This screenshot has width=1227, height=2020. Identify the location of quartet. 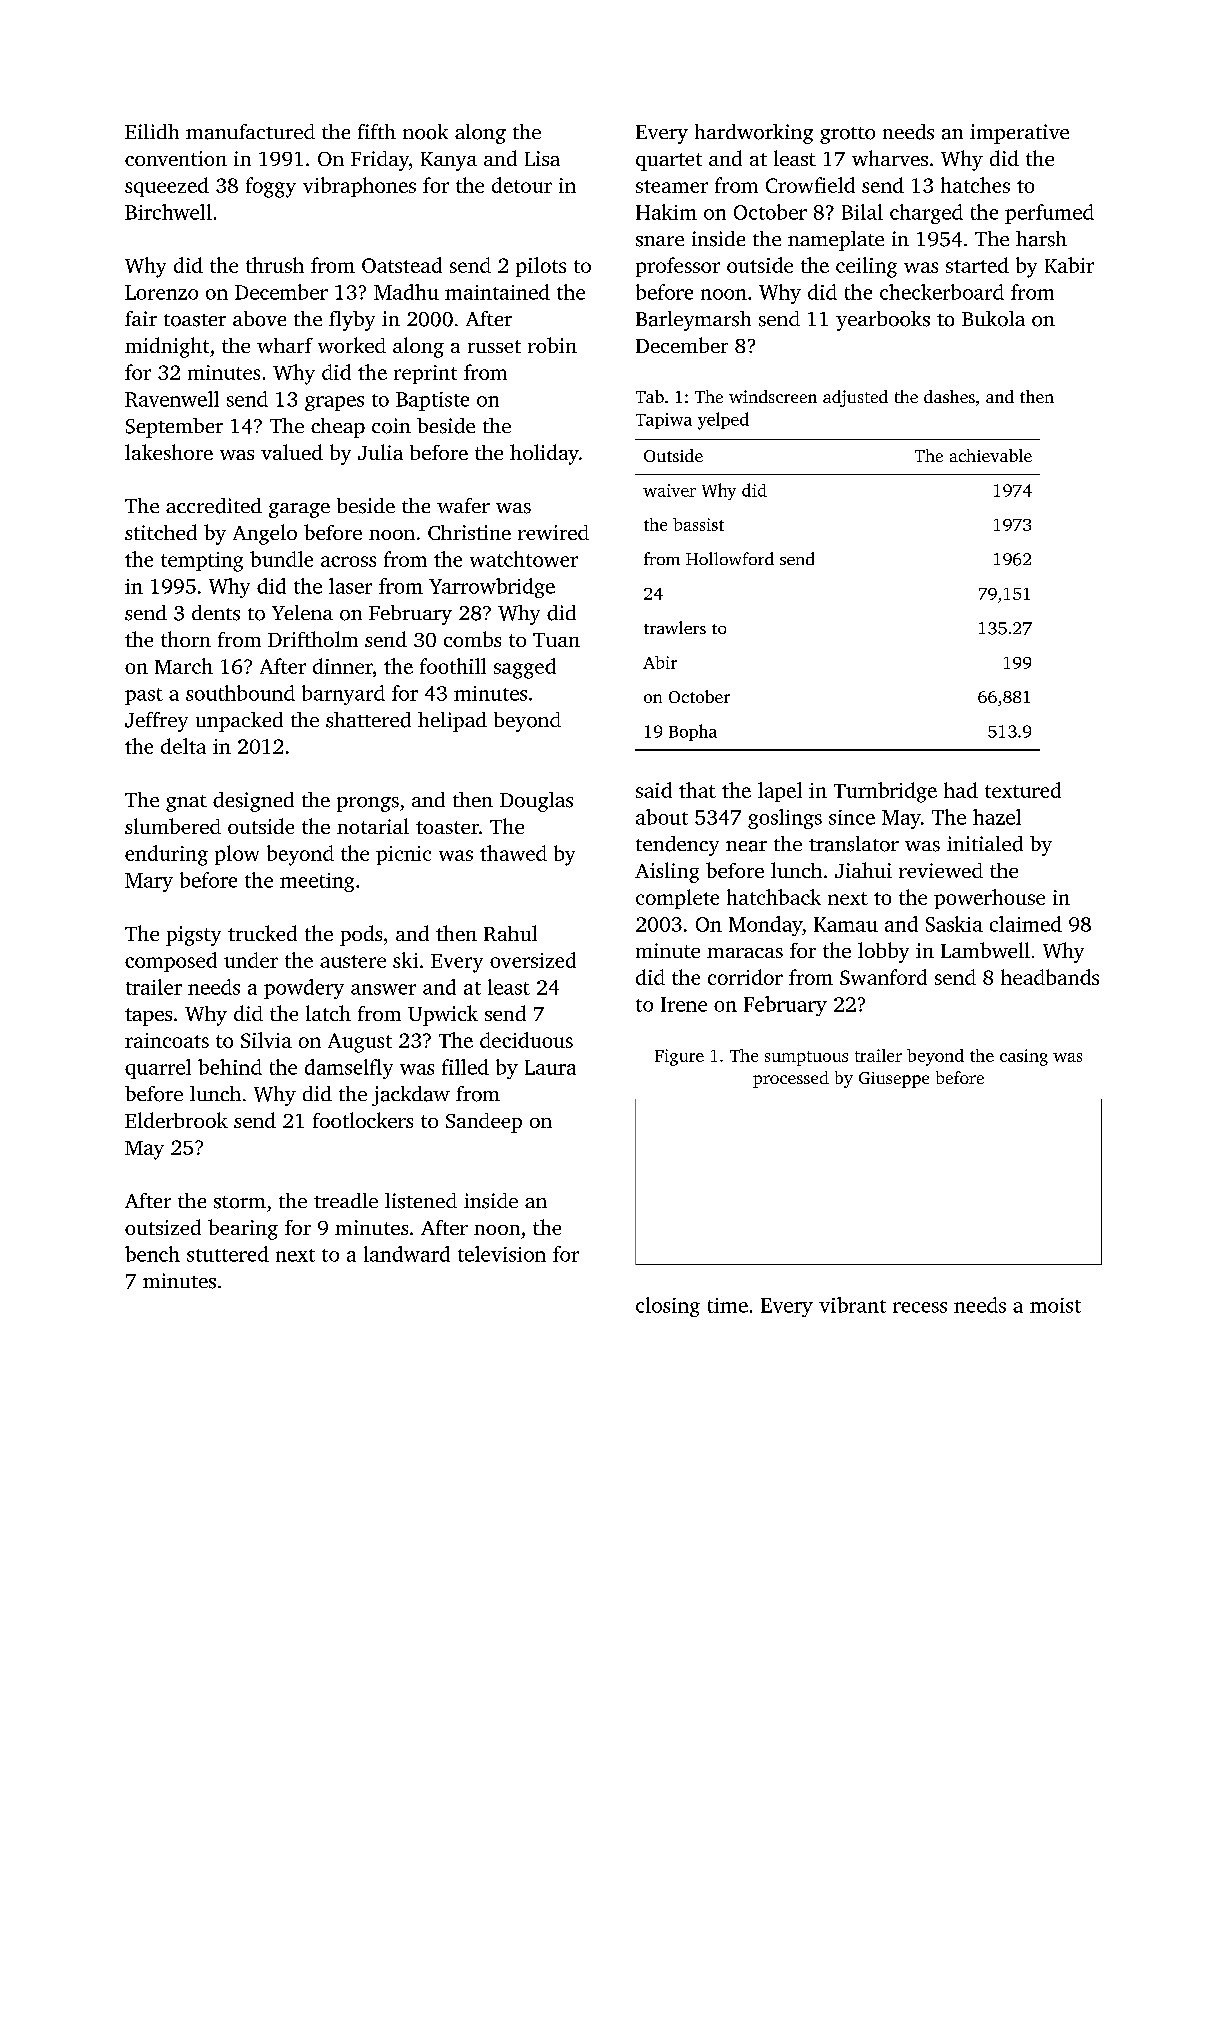
(669, 162).
